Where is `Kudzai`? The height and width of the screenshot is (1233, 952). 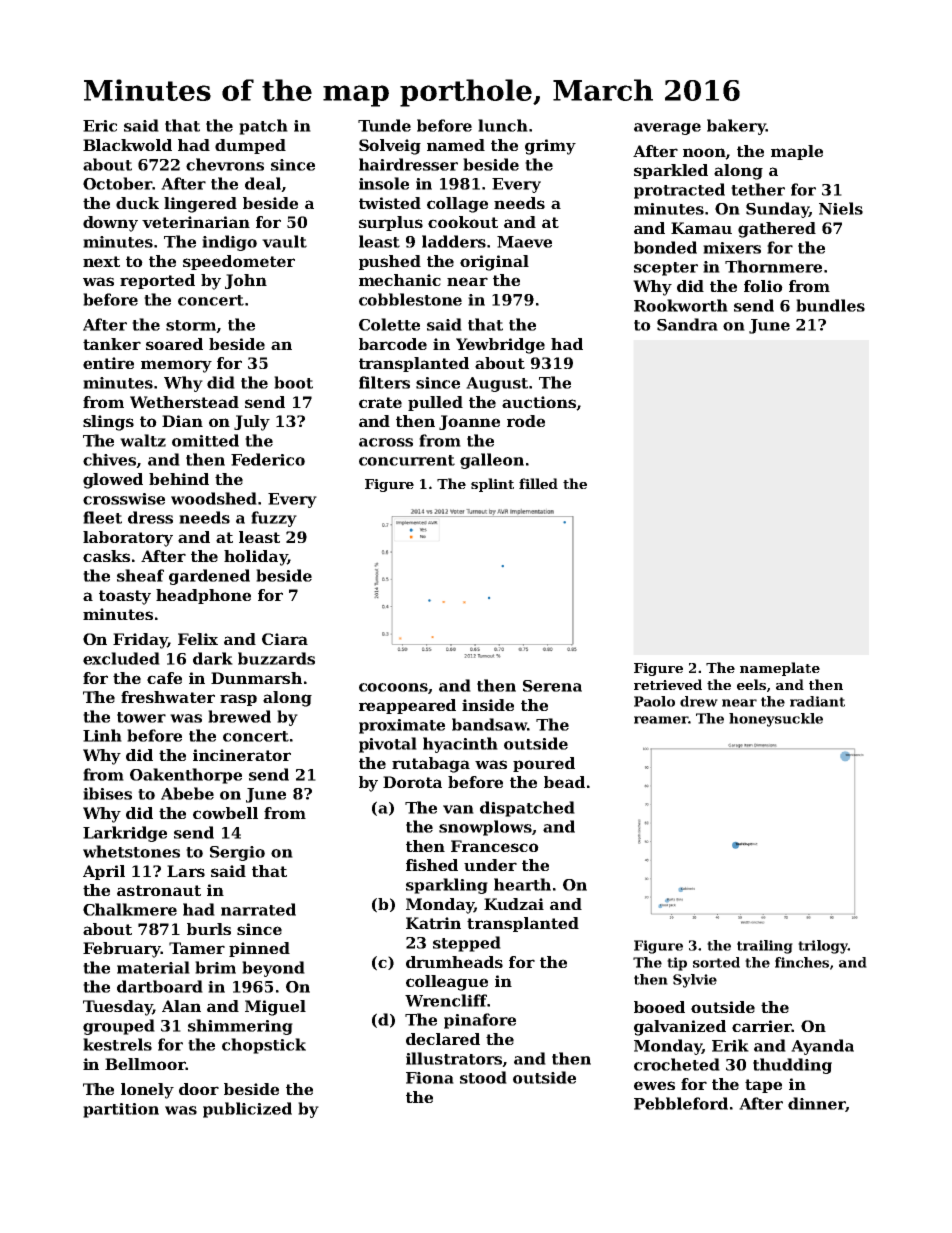 Kudzai is located at coordinates (514, 904).
